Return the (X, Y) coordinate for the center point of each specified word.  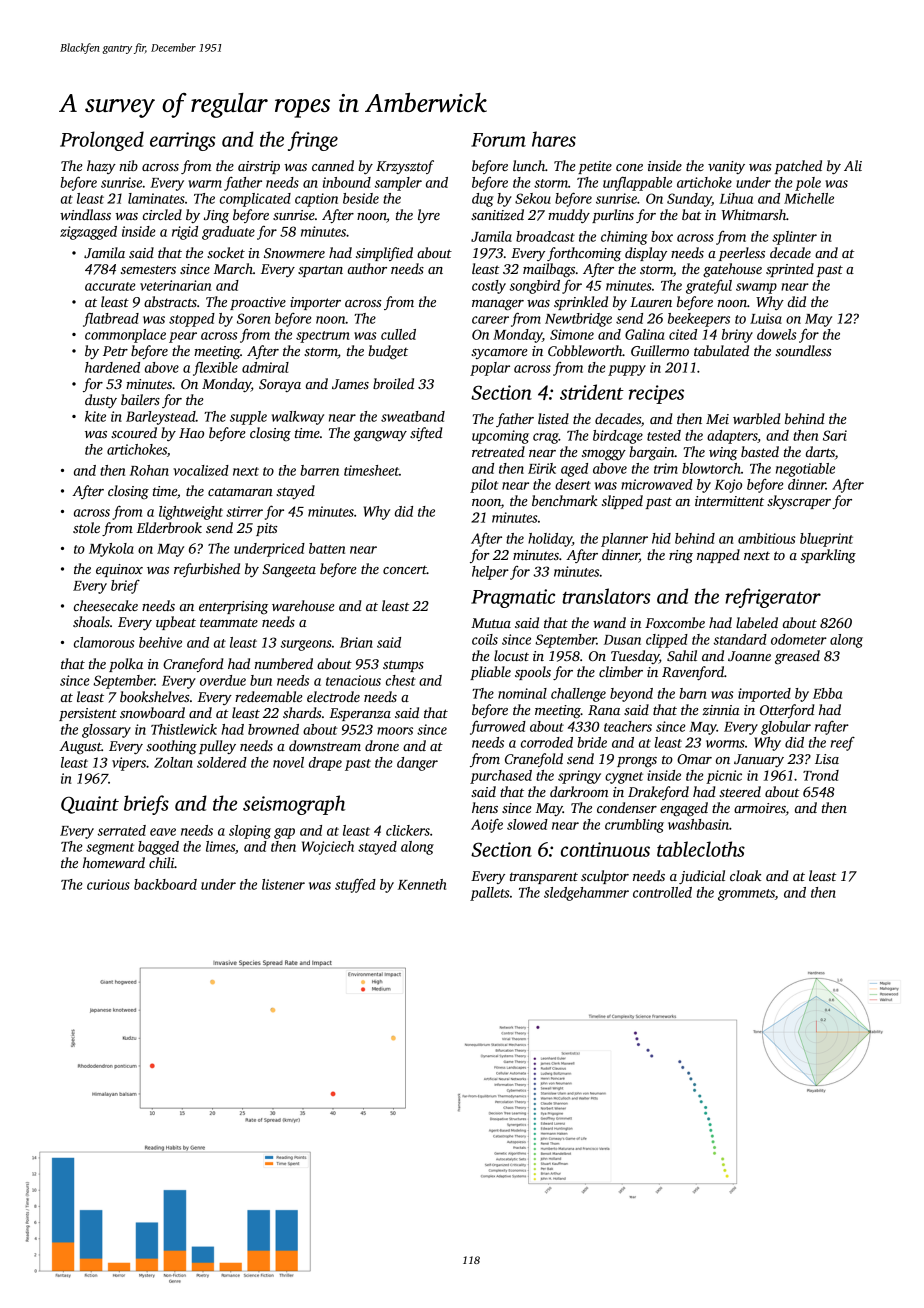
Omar (694, 759)
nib (128, 165)
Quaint (90, 805)
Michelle (809, 198)
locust (511, 655)
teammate (229, 622)
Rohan (149, 470)
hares (554, 139)
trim (666, 468)
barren (319, 470)
